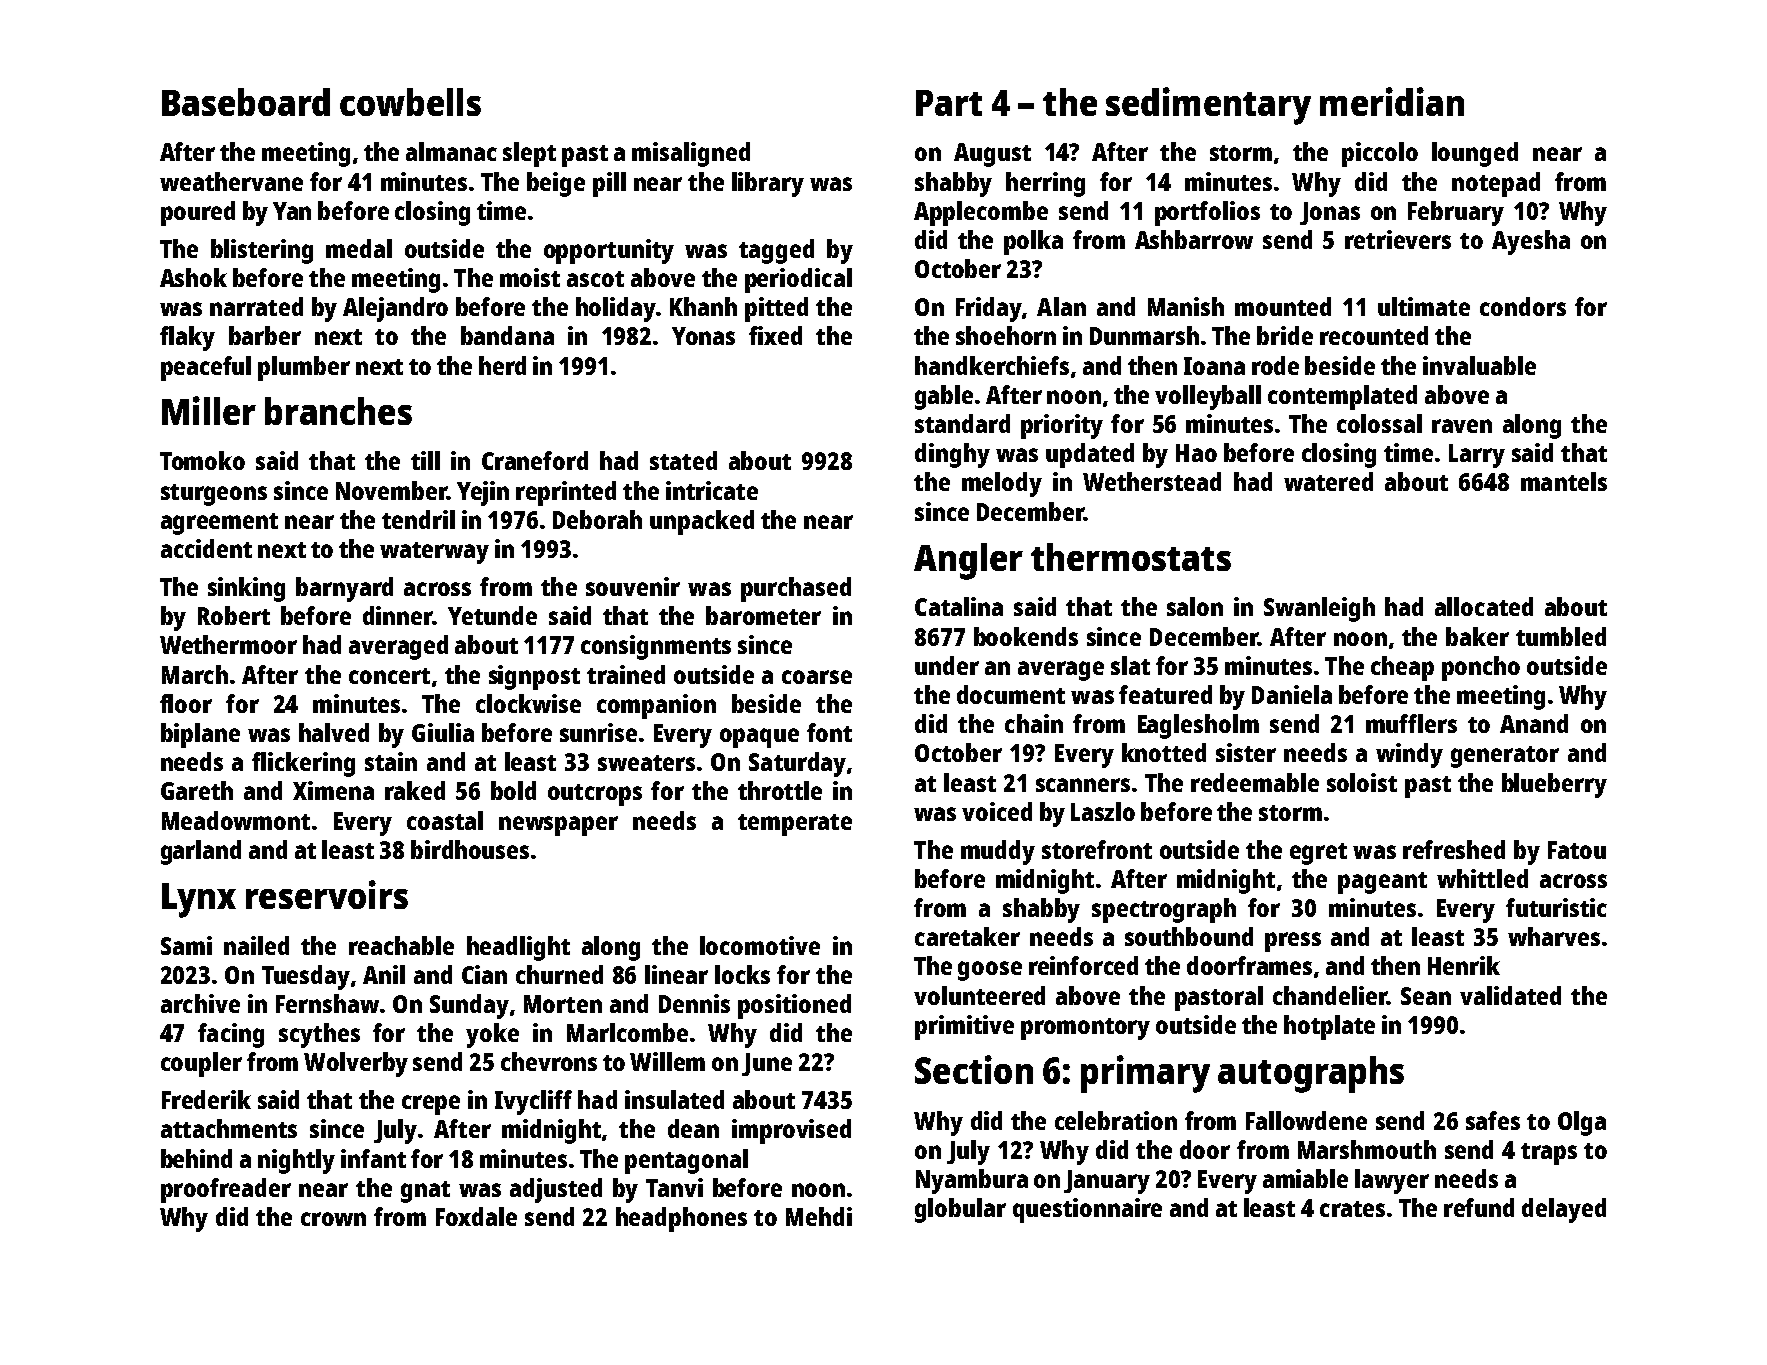 Image resolution: width=1767 pixels, height=1365 pixels. What do you see at coordinates (533, 1102) in the screenshot?
I see `Ivycliff` at bounding box center [533, 1102].
